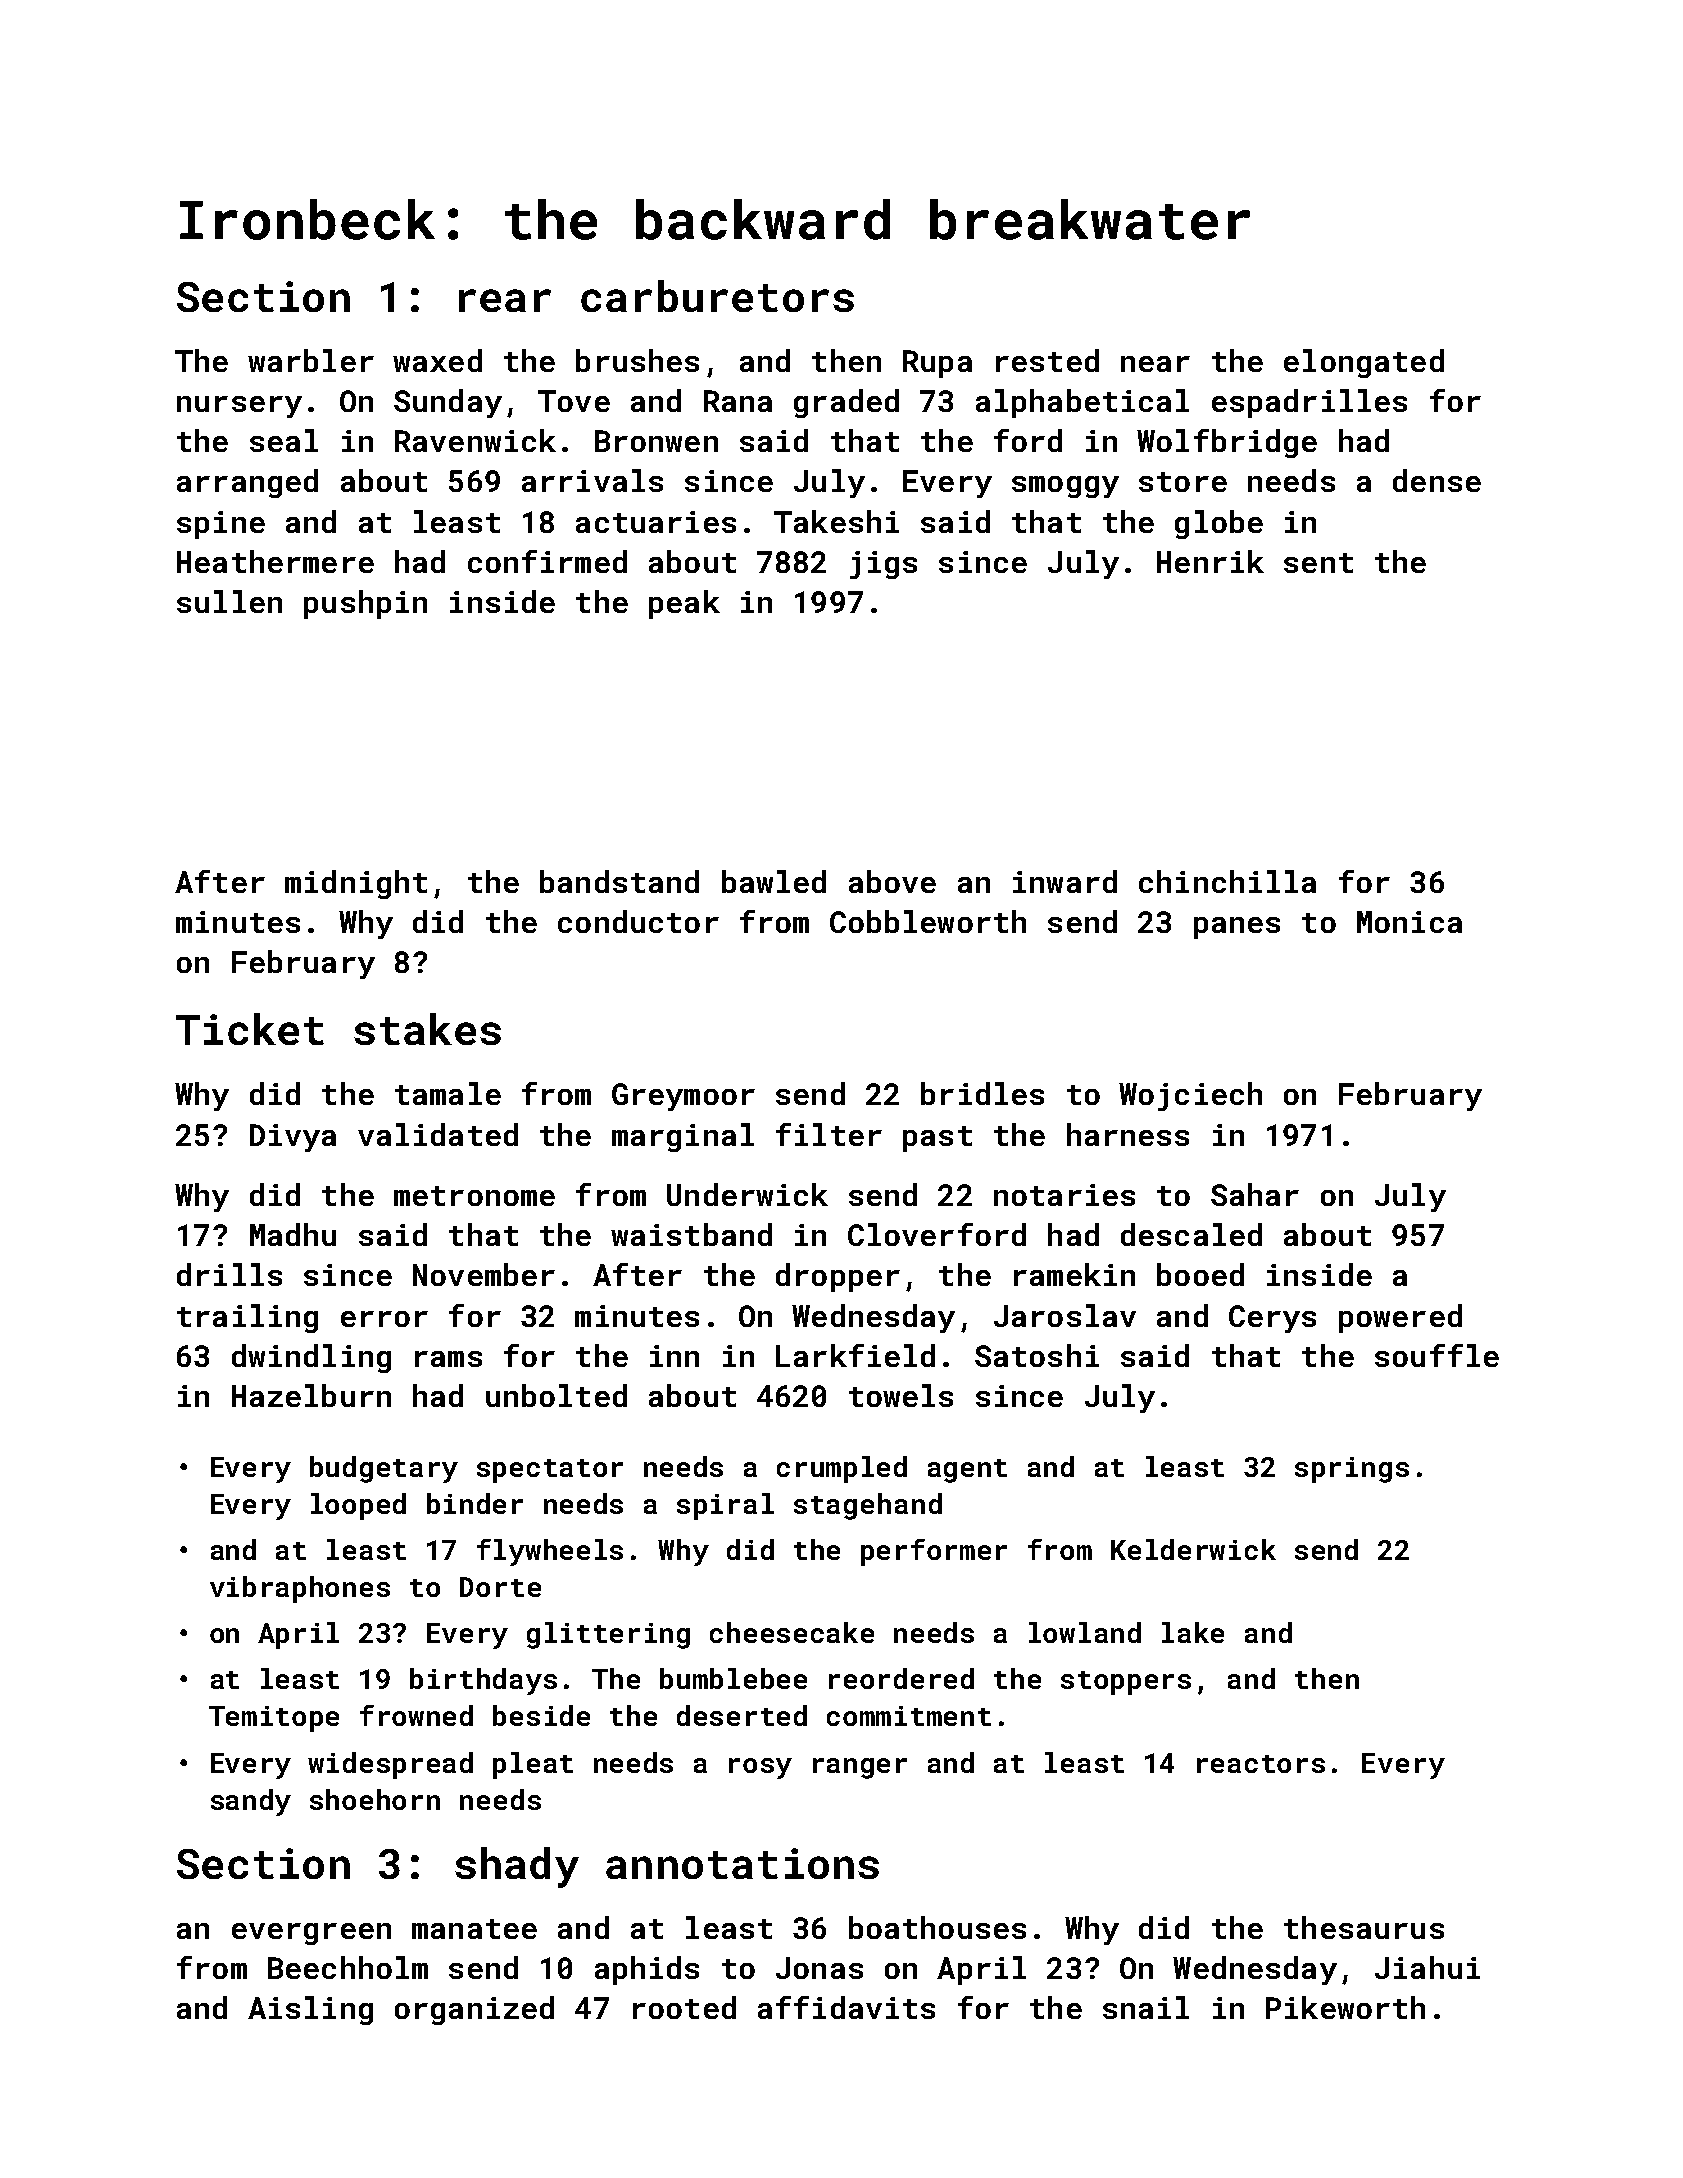 The image size is (1683, 2178). I want to click on near, so click(1155, 364).
